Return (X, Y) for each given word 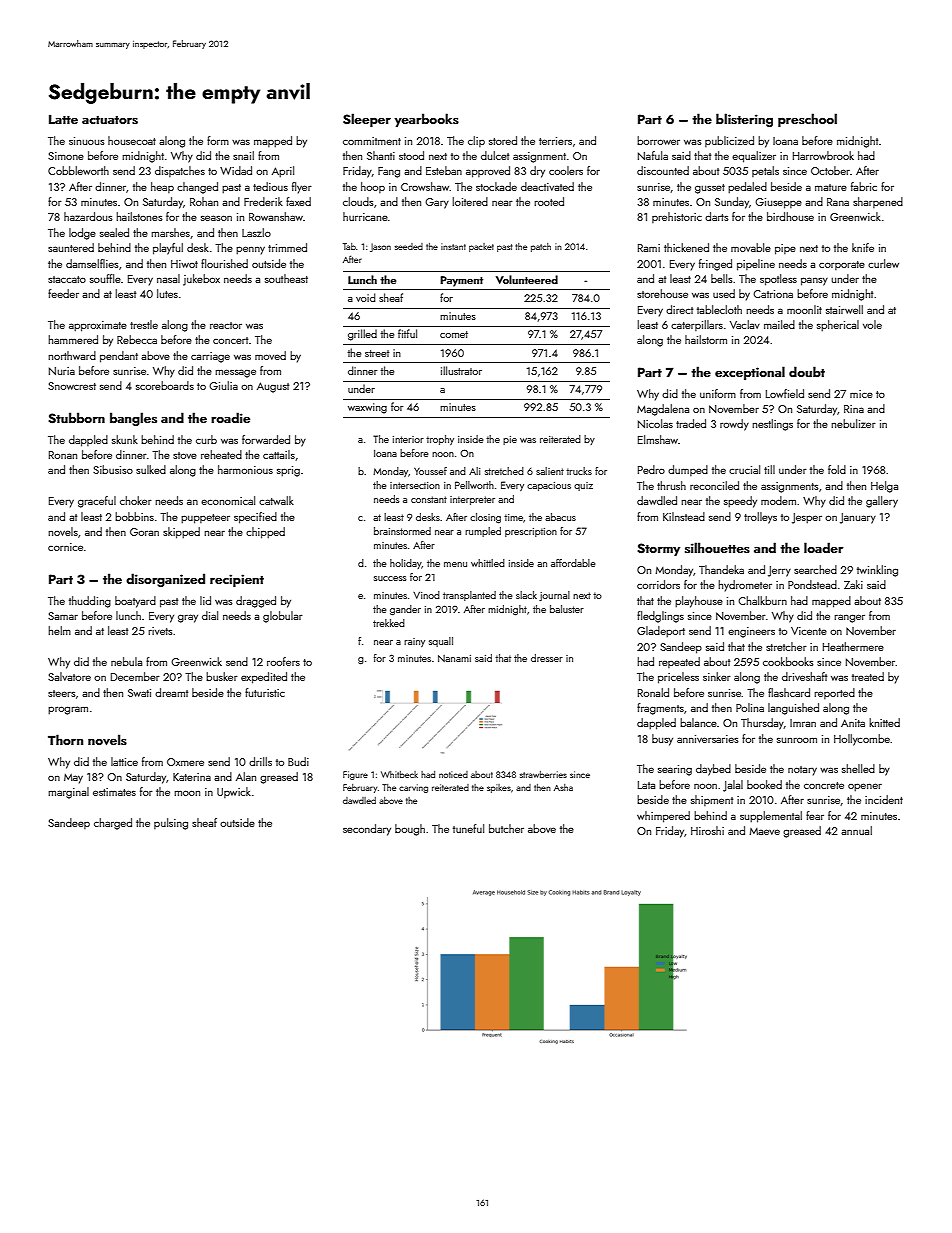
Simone (66, 156)
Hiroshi (707, 830)
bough (410, 830)
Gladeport (661, 632)
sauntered (71, 247)
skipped (181, 533)
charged (113, 824)
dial (210, 615)
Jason (380, 247)
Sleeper (367, 120)
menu (455, 564)
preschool (807, 120)
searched (815, 569)
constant (429, 499)
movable (751, 247)
